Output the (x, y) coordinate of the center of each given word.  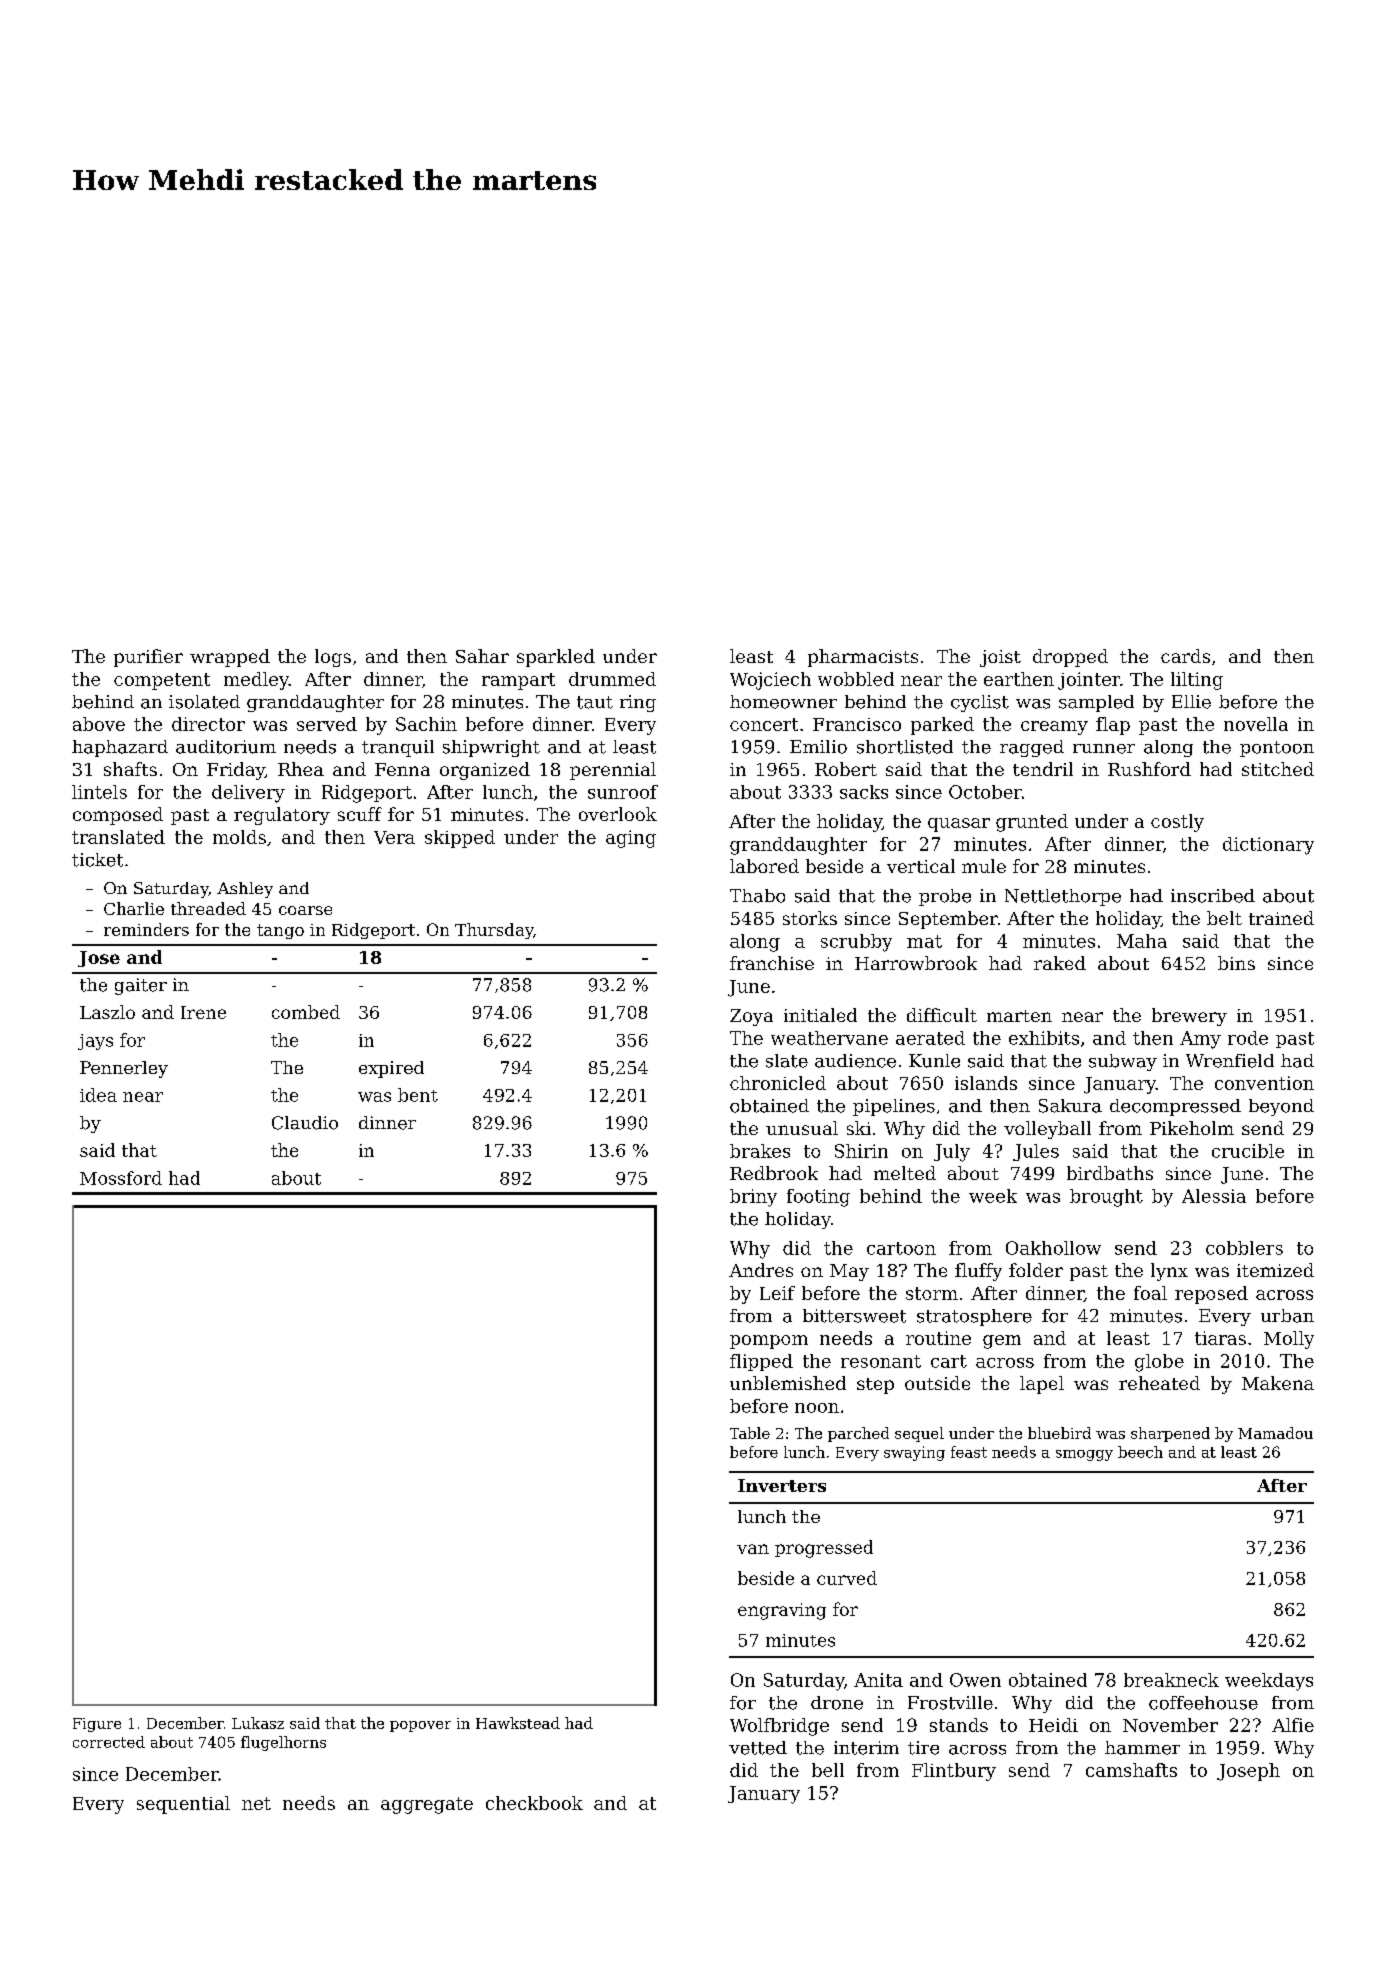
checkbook (534, 1803)
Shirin (861, 1151)
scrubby (856, 943)
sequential (183, 1805)
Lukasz (258, 1723)
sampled (1096, 703)
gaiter (141, 986)
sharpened (1170, 1434)
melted (905, 1173)
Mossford (121, 1178)
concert (764, 724)
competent (162, 681)
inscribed (1213, 896)
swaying (914, 1453)
